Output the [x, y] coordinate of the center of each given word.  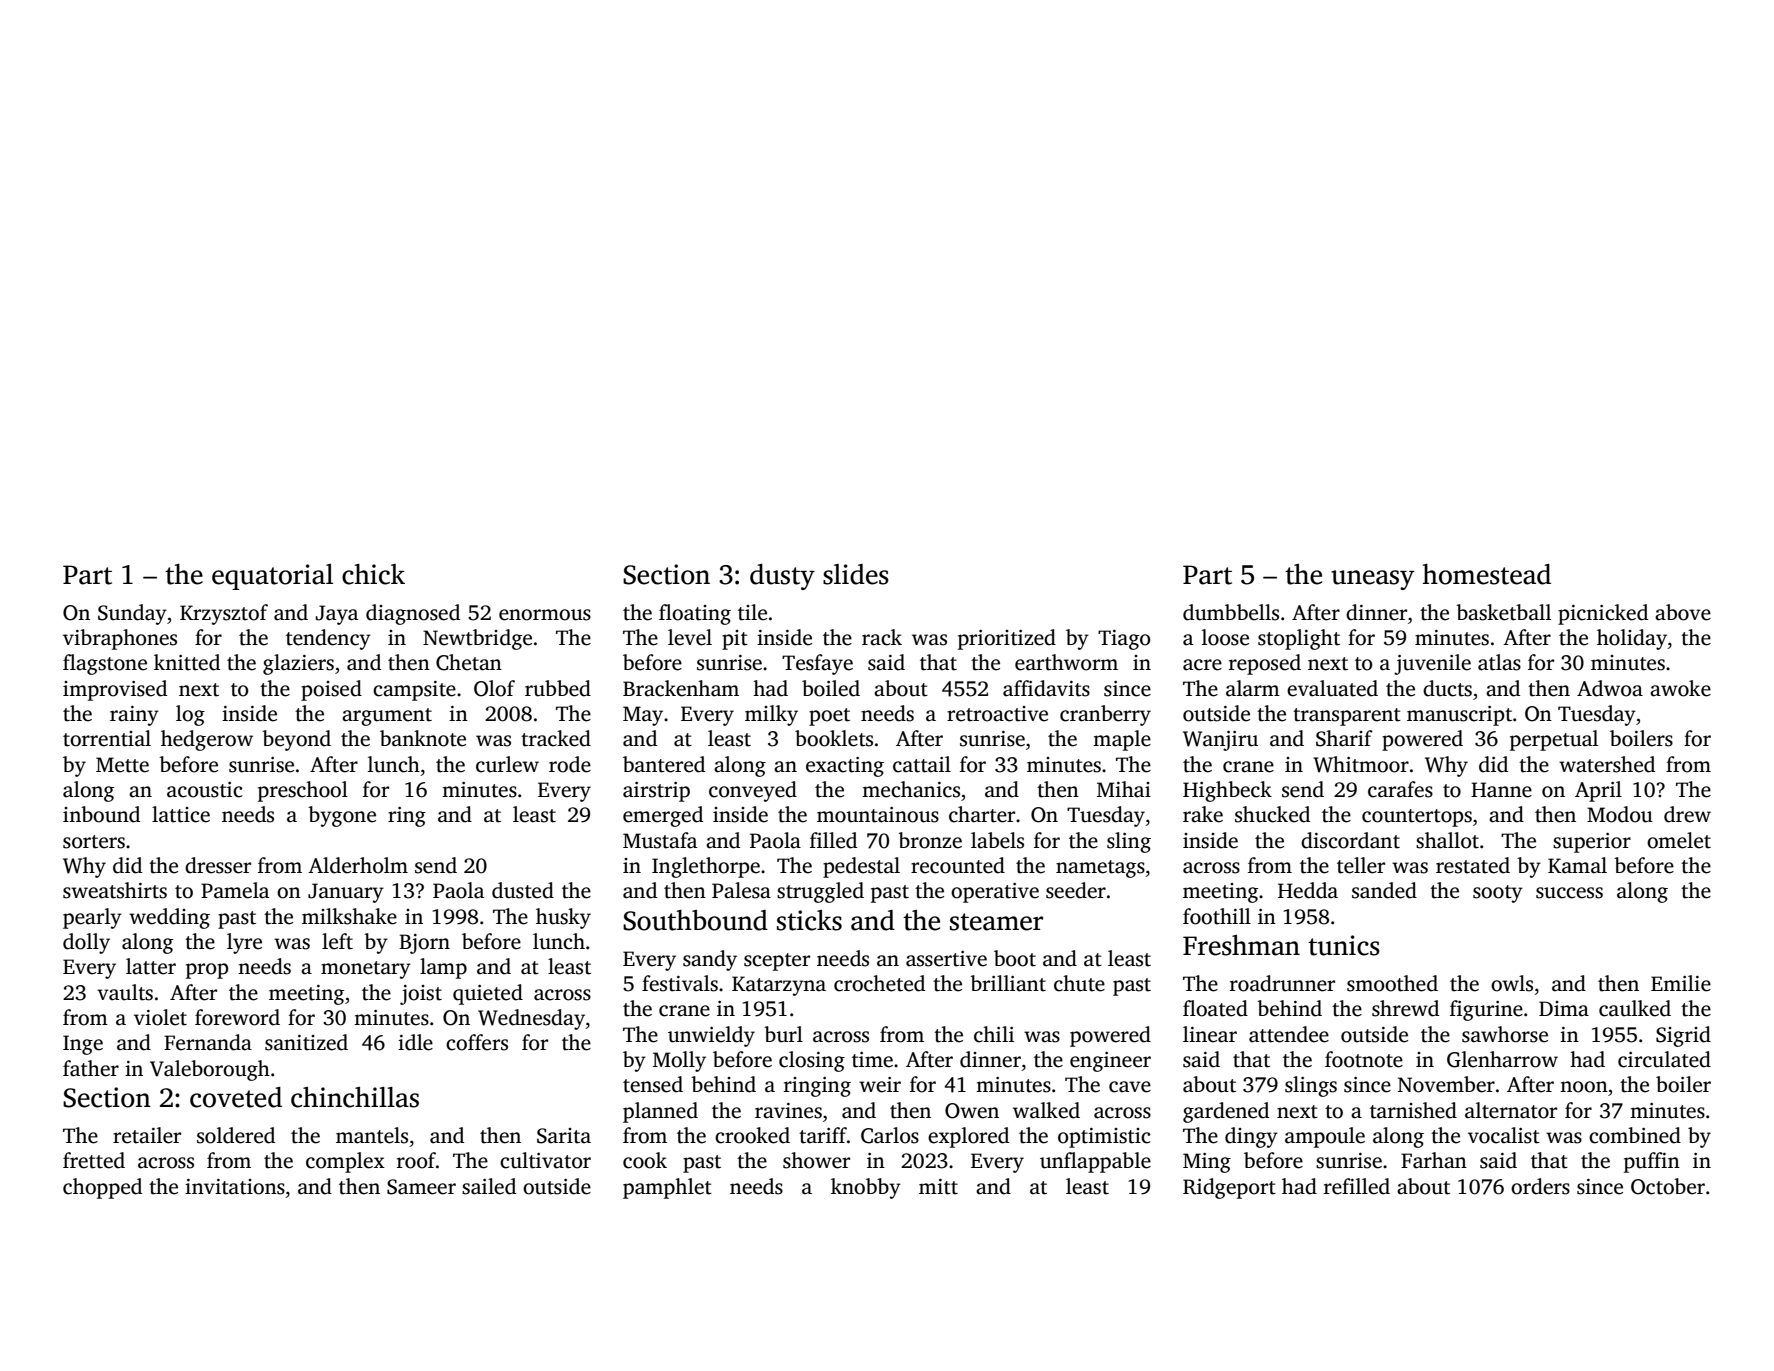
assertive [946, 959]
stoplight [1299, 639]
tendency [328, 639]
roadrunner [1282, 983]
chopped [102, 1188]
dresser [218, 865]
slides [856, 574]
